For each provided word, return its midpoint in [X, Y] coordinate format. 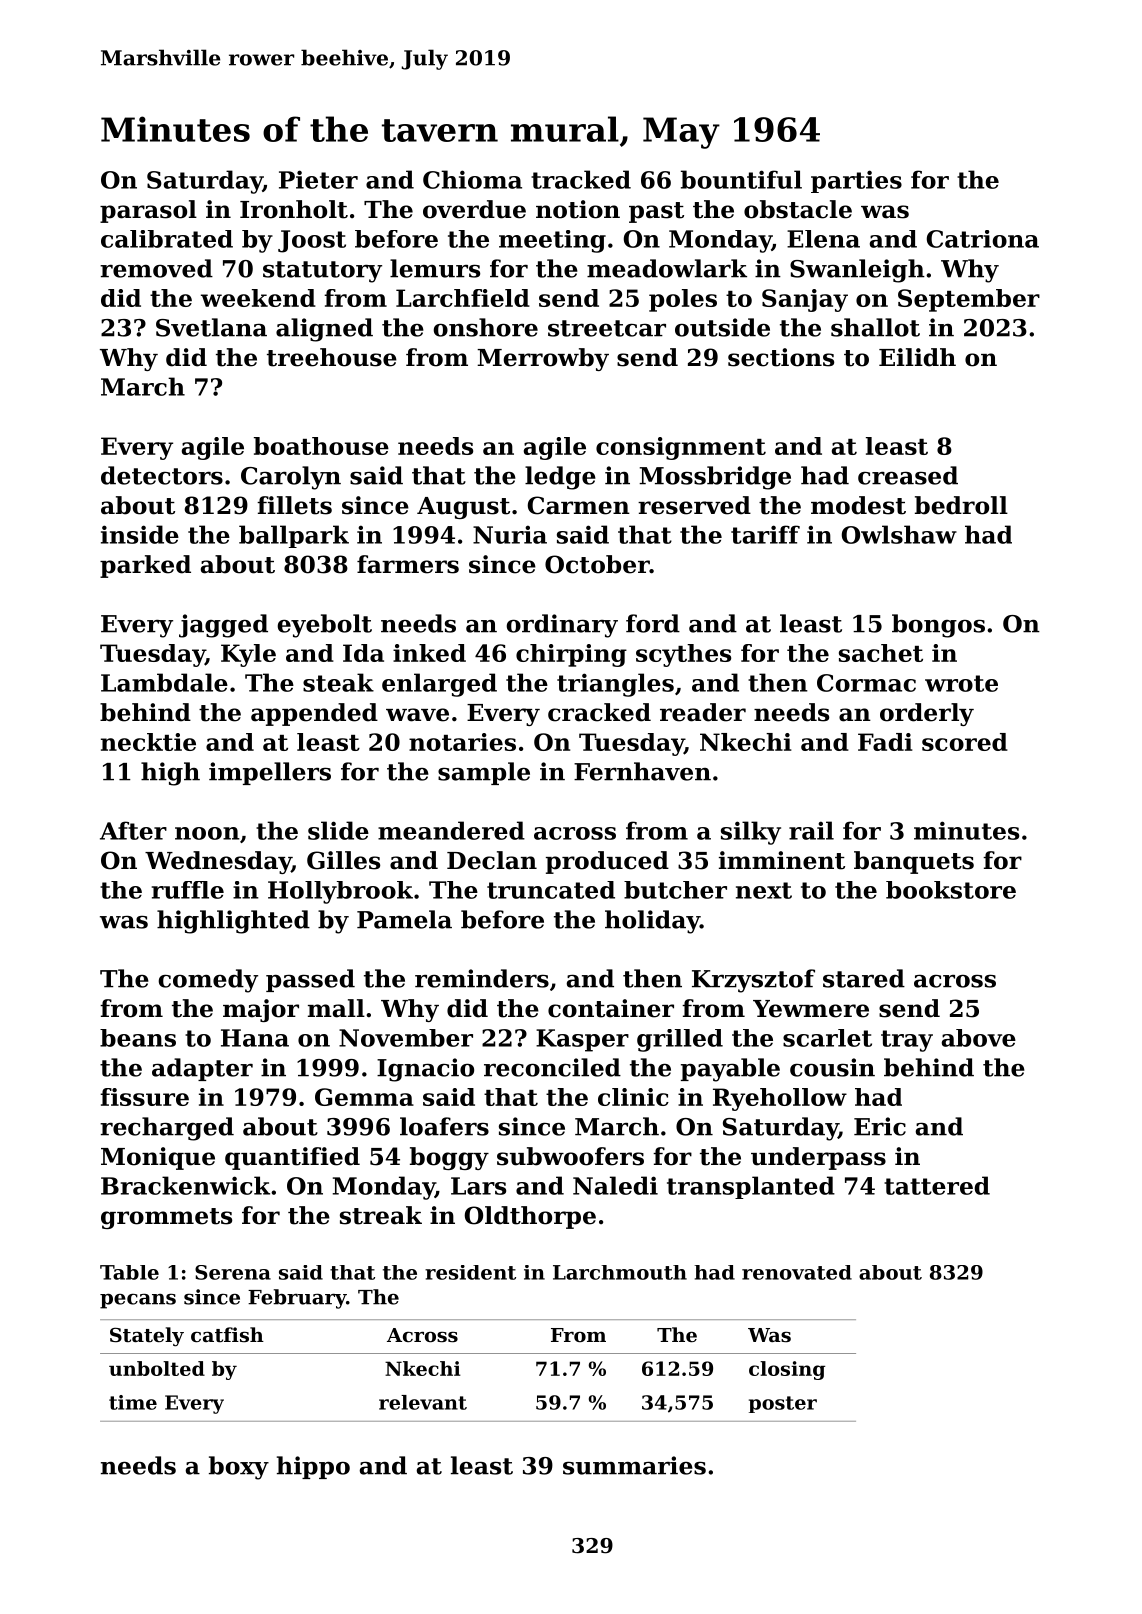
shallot [875, 327]
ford [653, 623]
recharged [167, 1129]
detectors [162, 475]
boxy [239, 1468]
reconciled [552, 1067]
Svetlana [211, 327]
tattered [937, 1185]
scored [965, 742]
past [656, 212]
